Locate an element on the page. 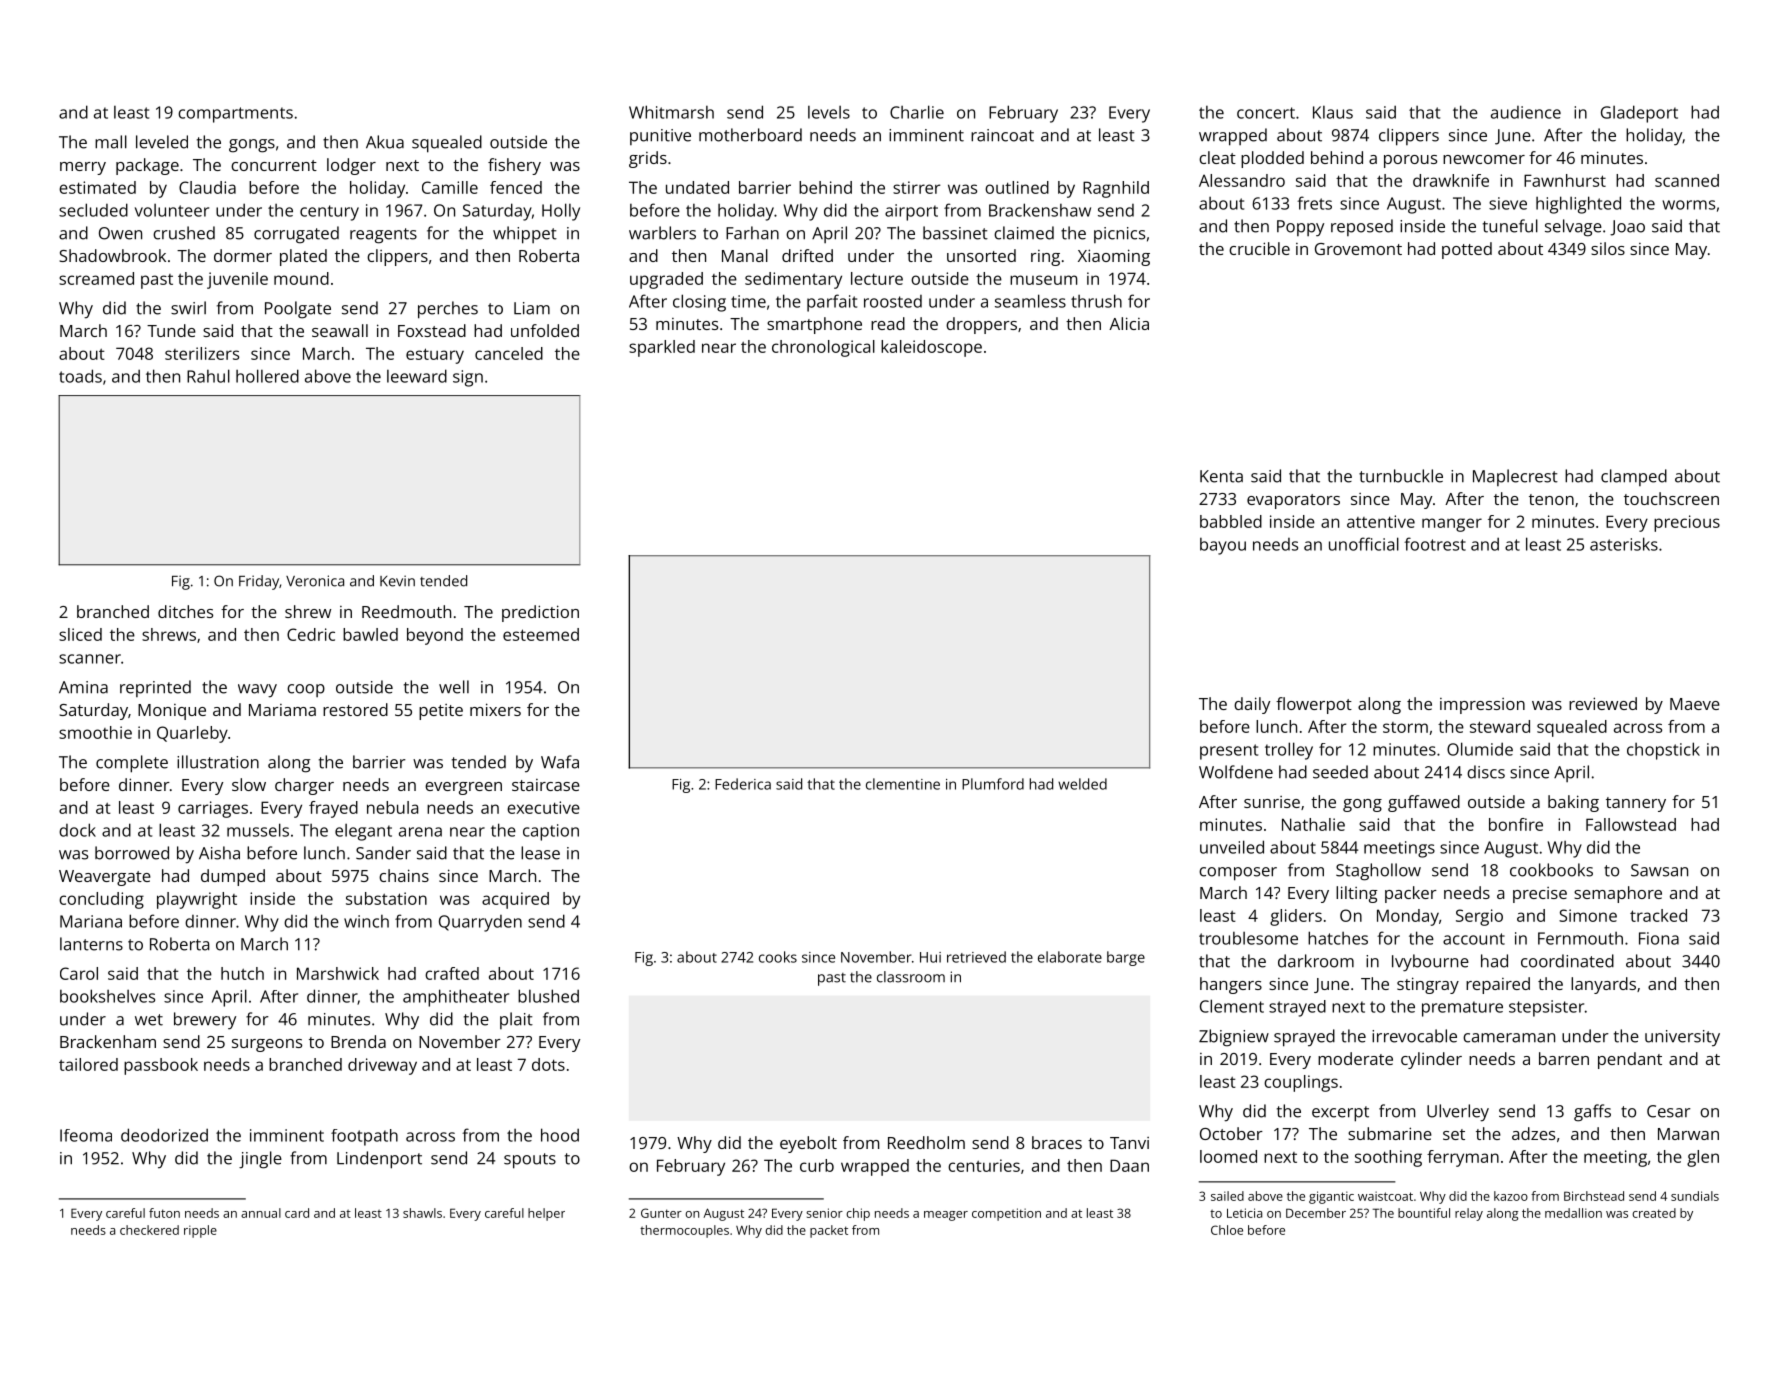  stepsister is located at coordinates (1546, 1008).
